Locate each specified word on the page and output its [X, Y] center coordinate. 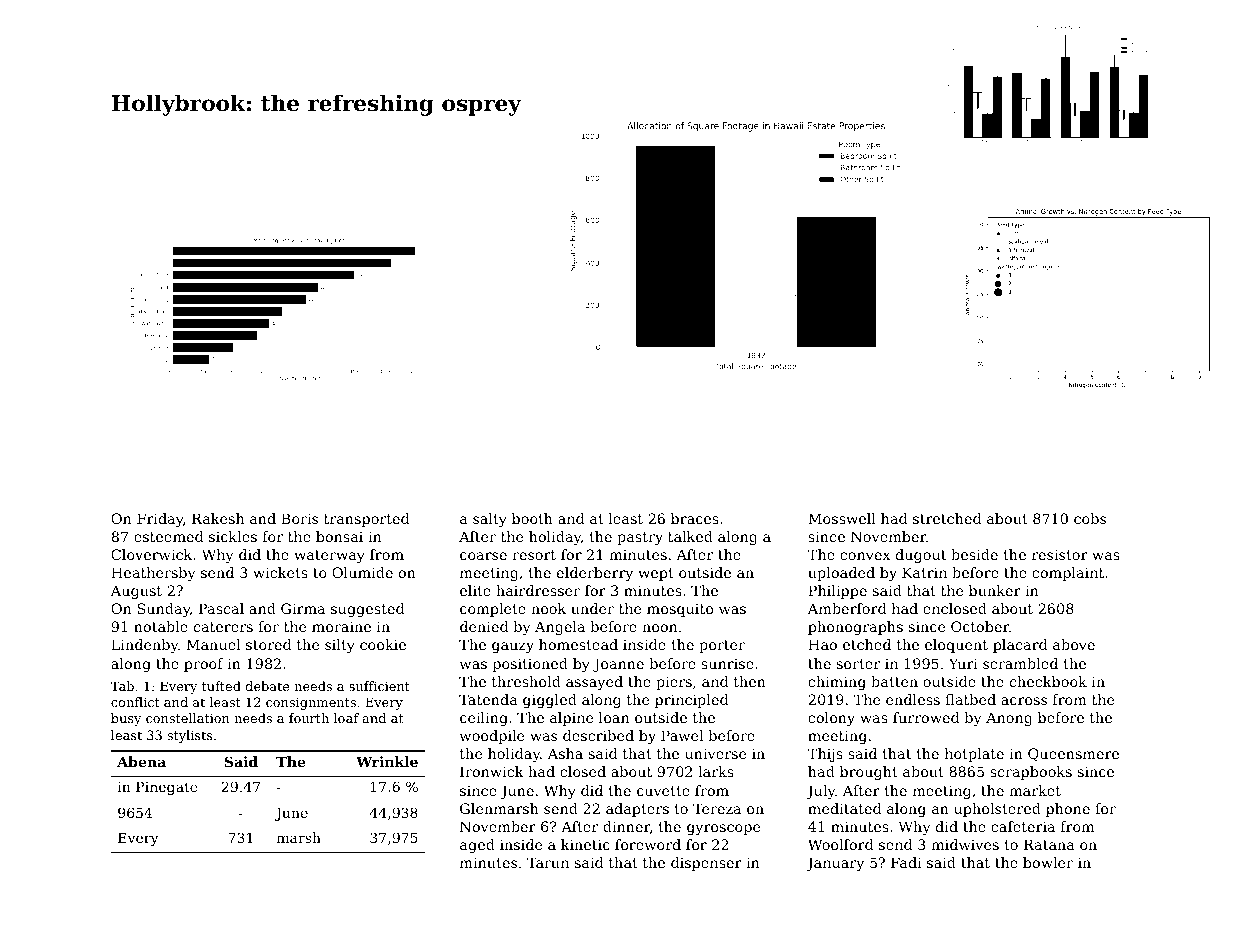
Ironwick [492, 771]
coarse [483, 556]
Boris [299, 518]
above [1074, 644]
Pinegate [167, 788]
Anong [1009, 719]
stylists [189, 736]
